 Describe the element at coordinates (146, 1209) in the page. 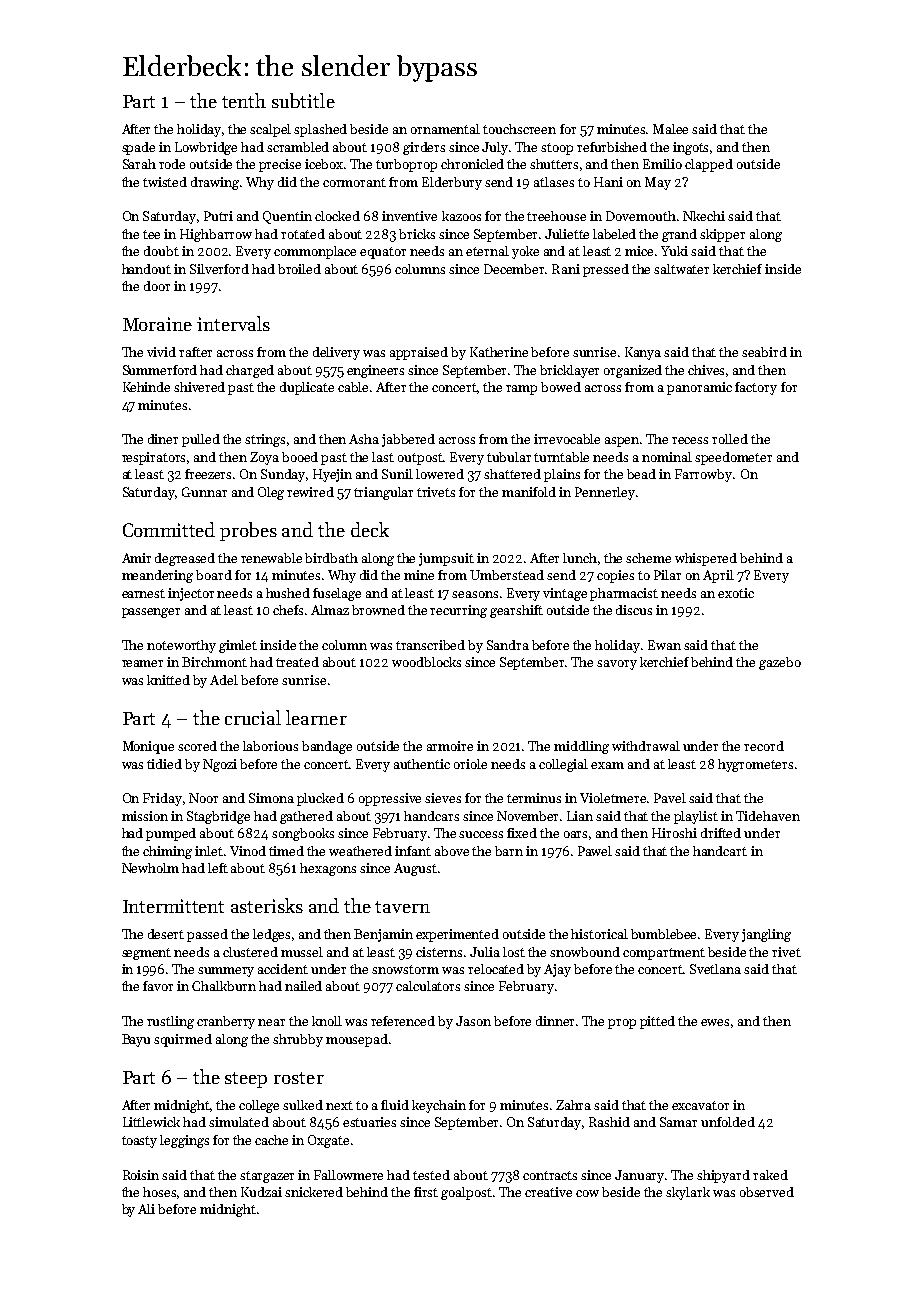

I see `Ali` at that location.
